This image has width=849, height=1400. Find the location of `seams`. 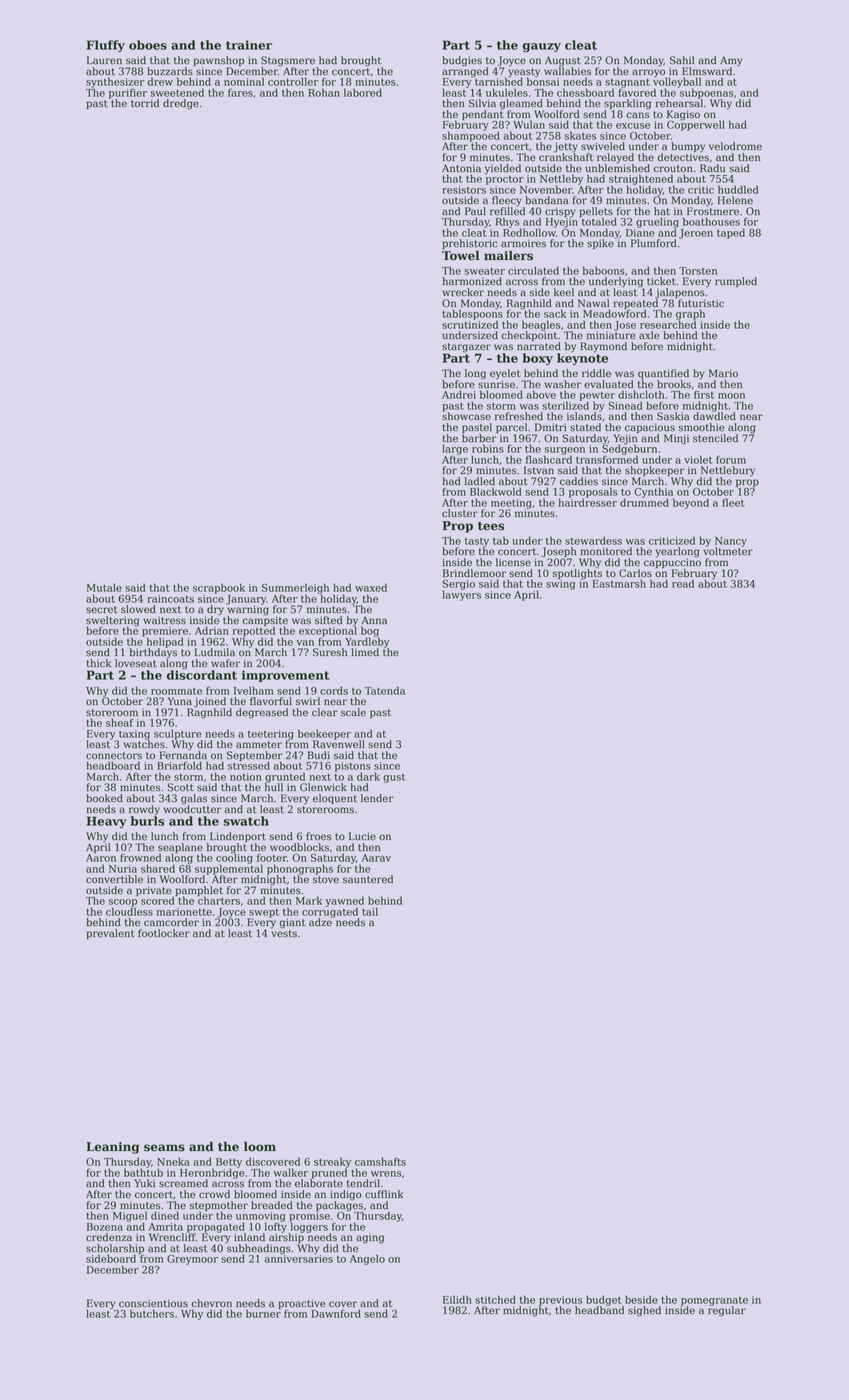

seams is located at coordinates (164, 1148).
